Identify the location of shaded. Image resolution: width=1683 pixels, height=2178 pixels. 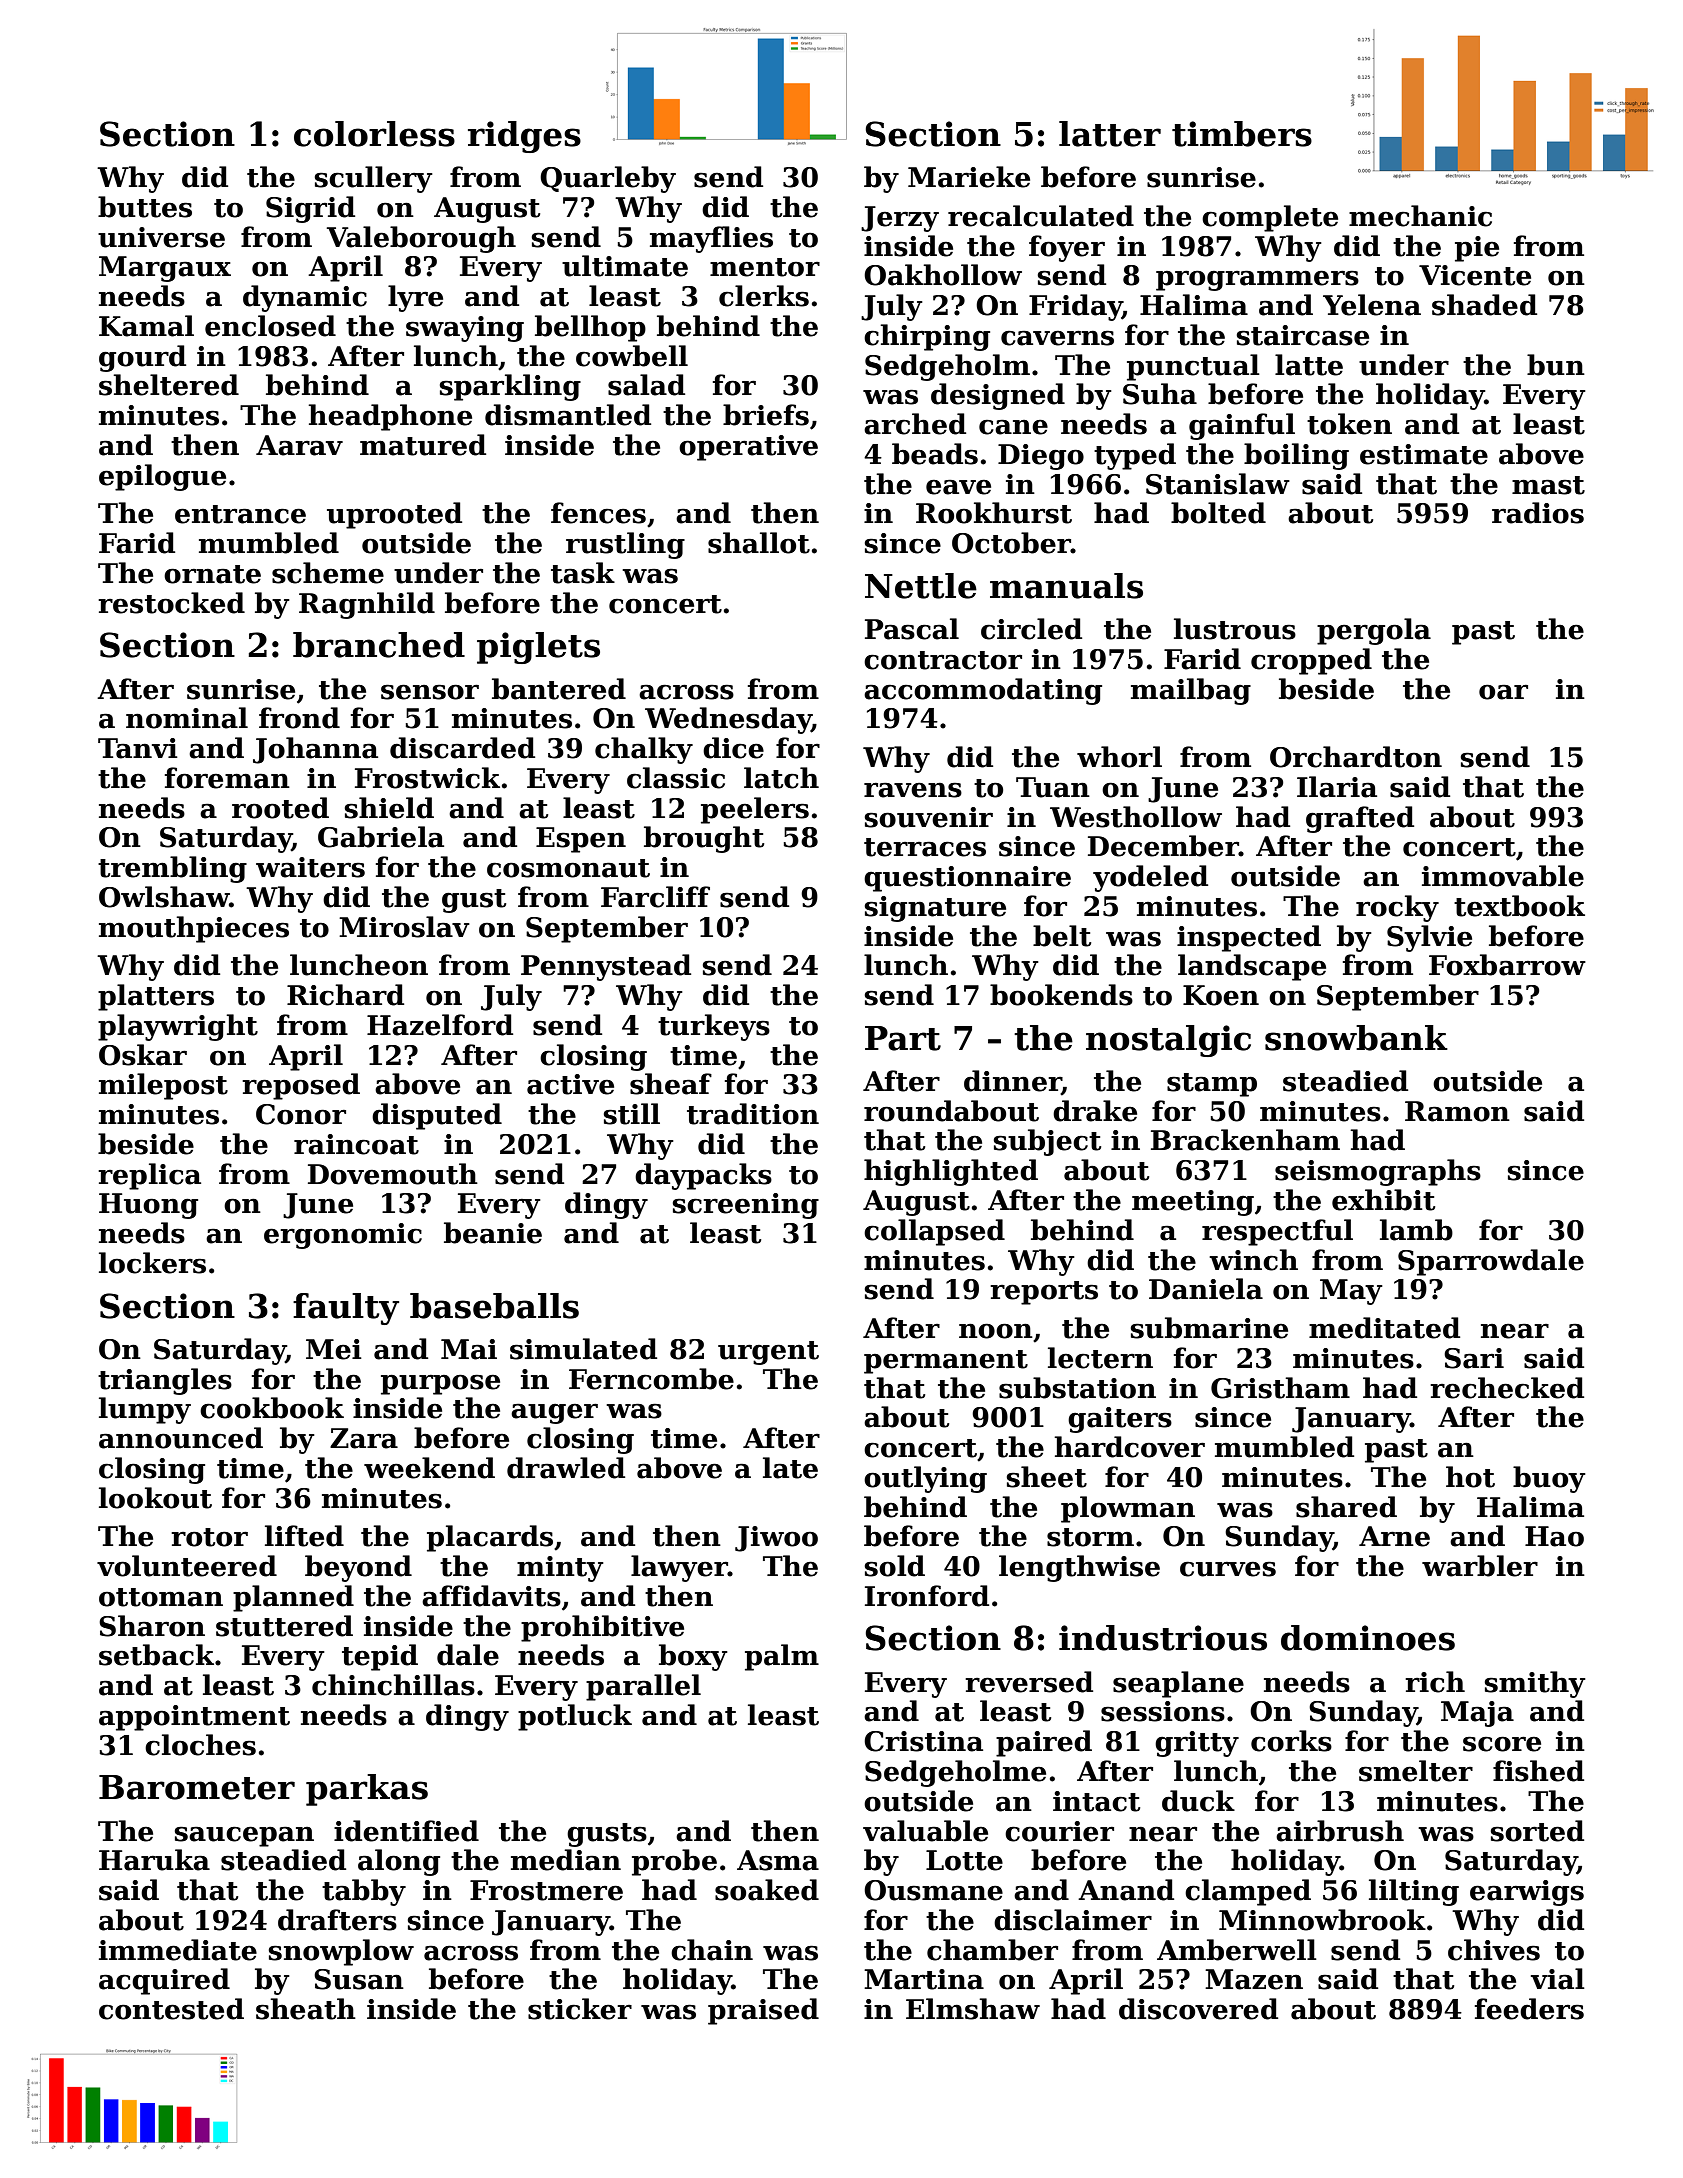
(1484, 305).
